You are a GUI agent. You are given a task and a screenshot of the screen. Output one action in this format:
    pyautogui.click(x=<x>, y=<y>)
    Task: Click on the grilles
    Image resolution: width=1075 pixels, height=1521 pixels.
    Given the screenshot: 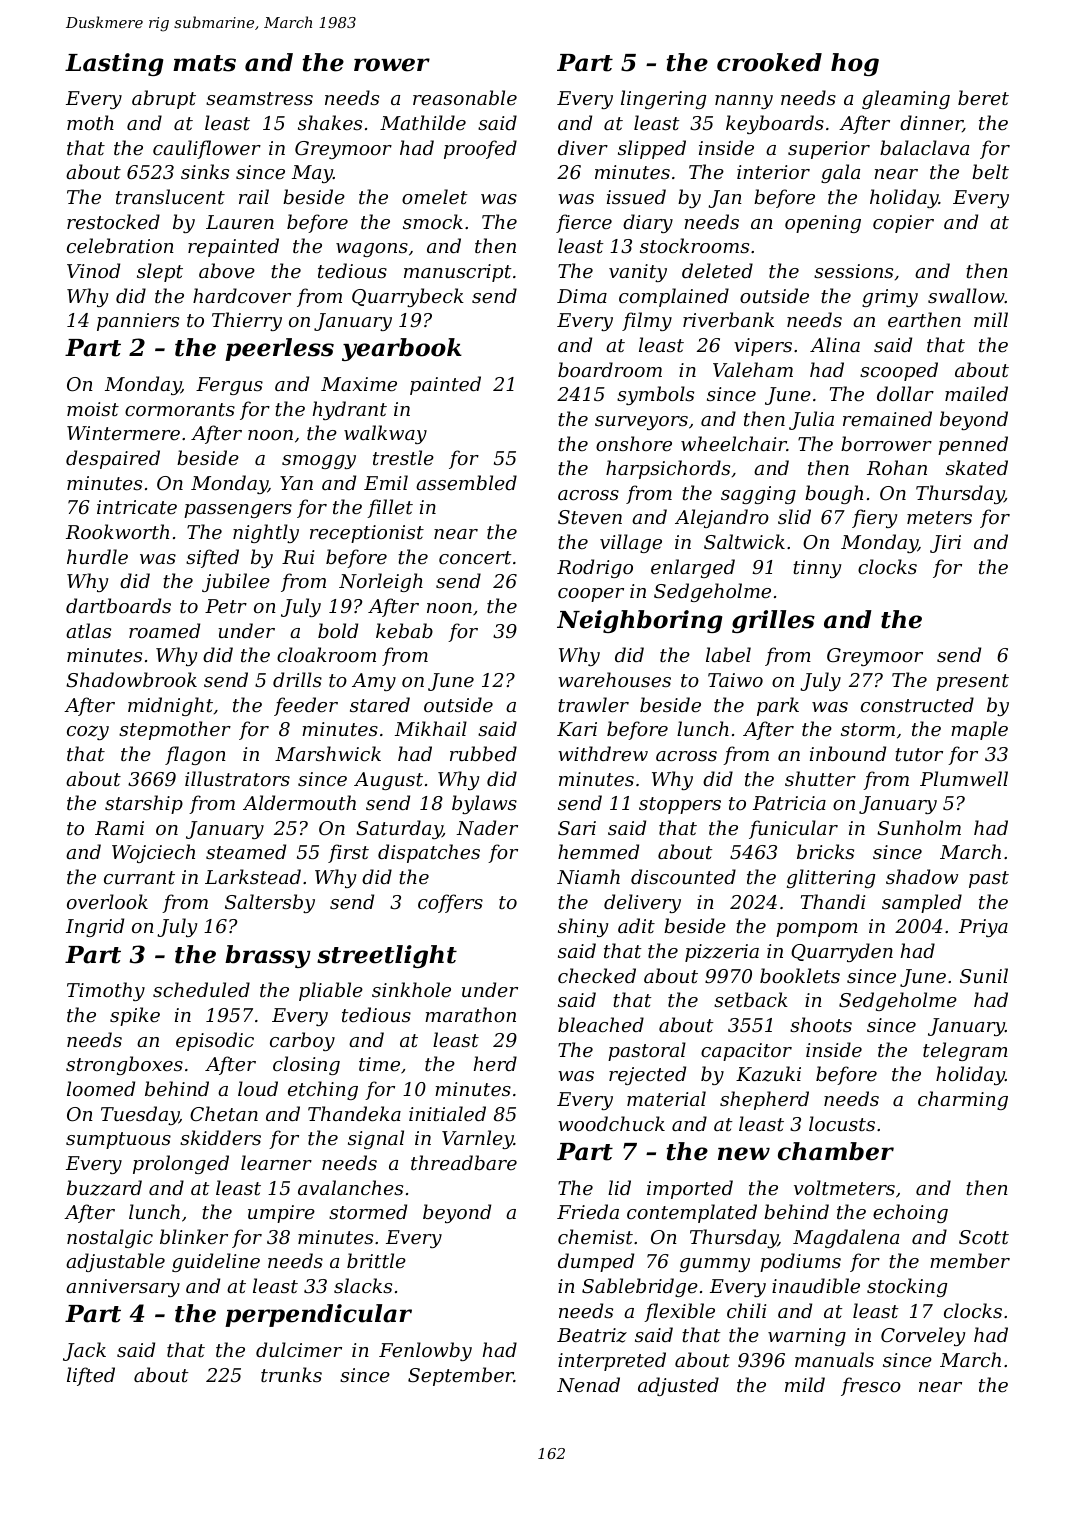 What is the action you would take?
    pyautogui.click(x=773, y=621)
